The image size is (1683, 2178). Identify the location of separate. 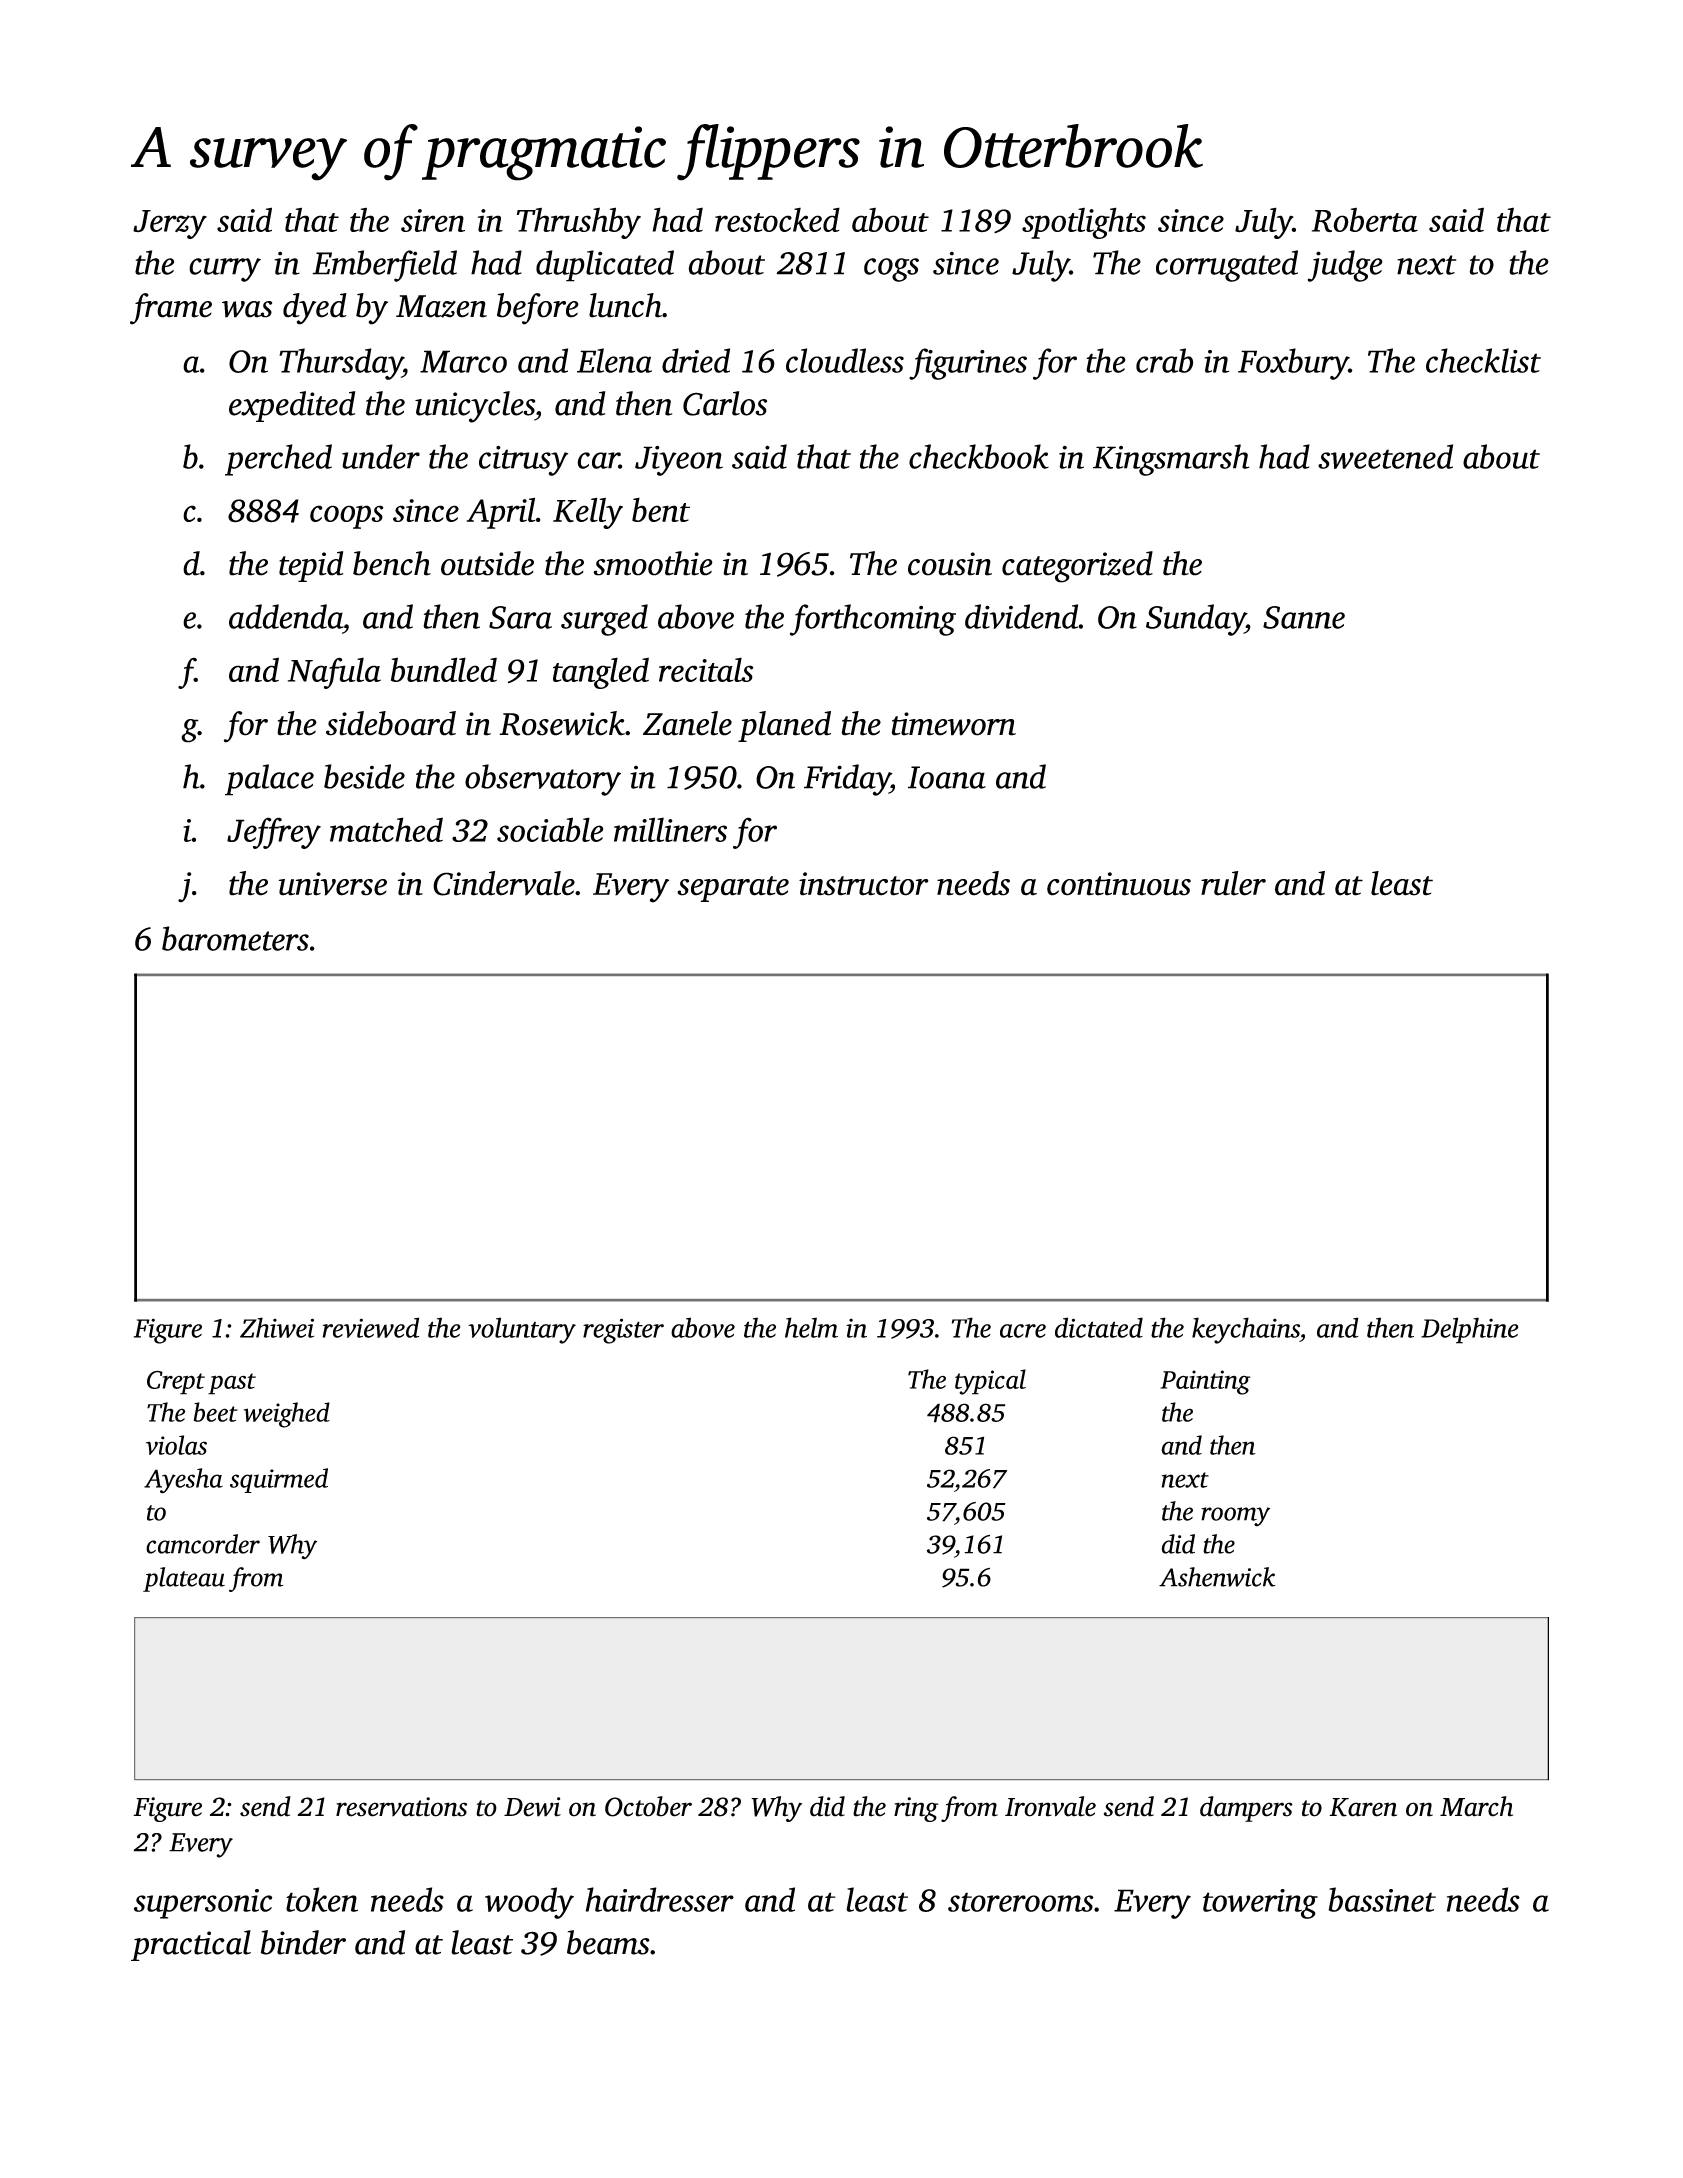
(733, 889).
